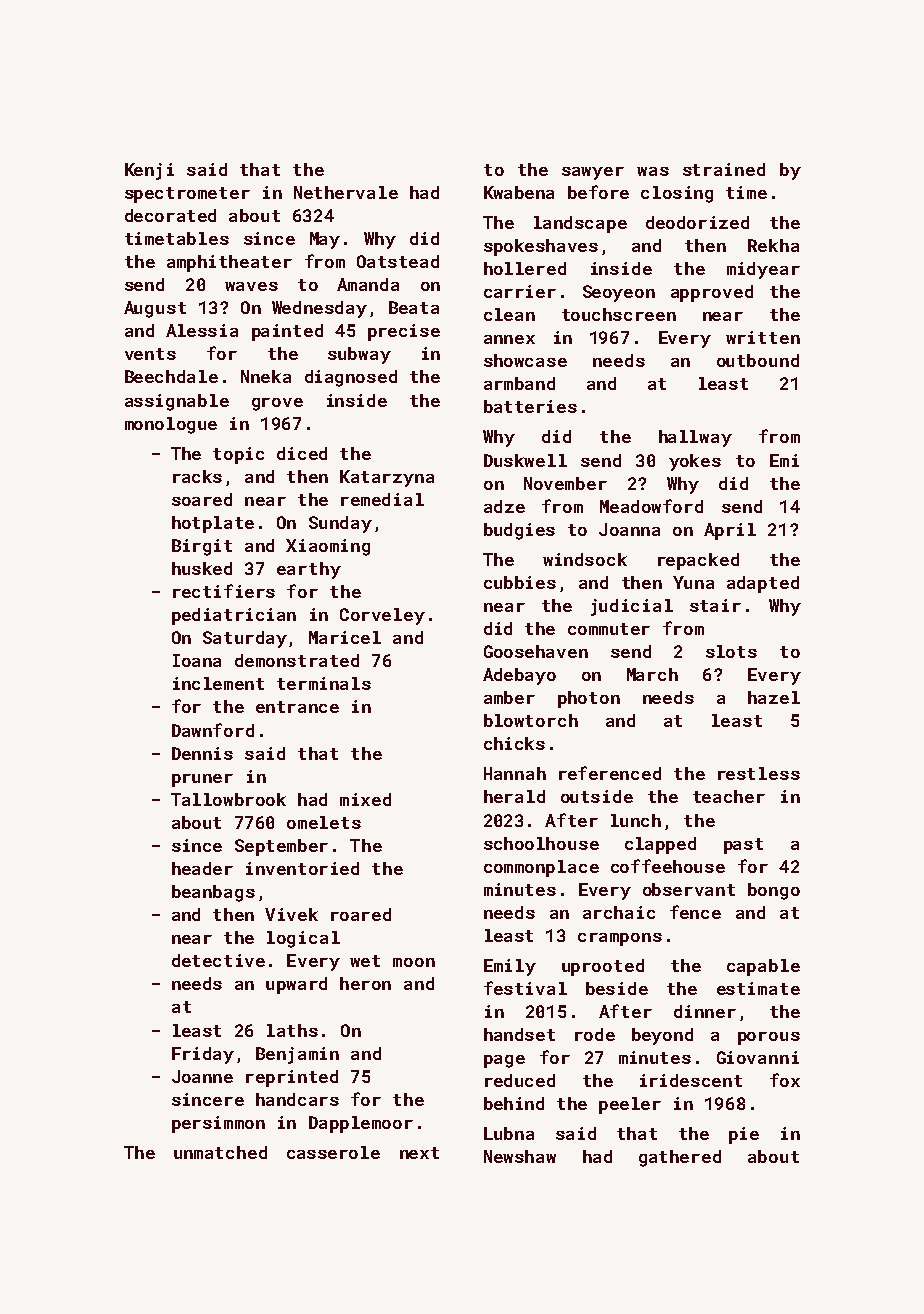 Image resolution: width=924 pixels, height=1314 pixels. Describe the element at coordinates (218, 960) in the image. I see `detective` at that location.
